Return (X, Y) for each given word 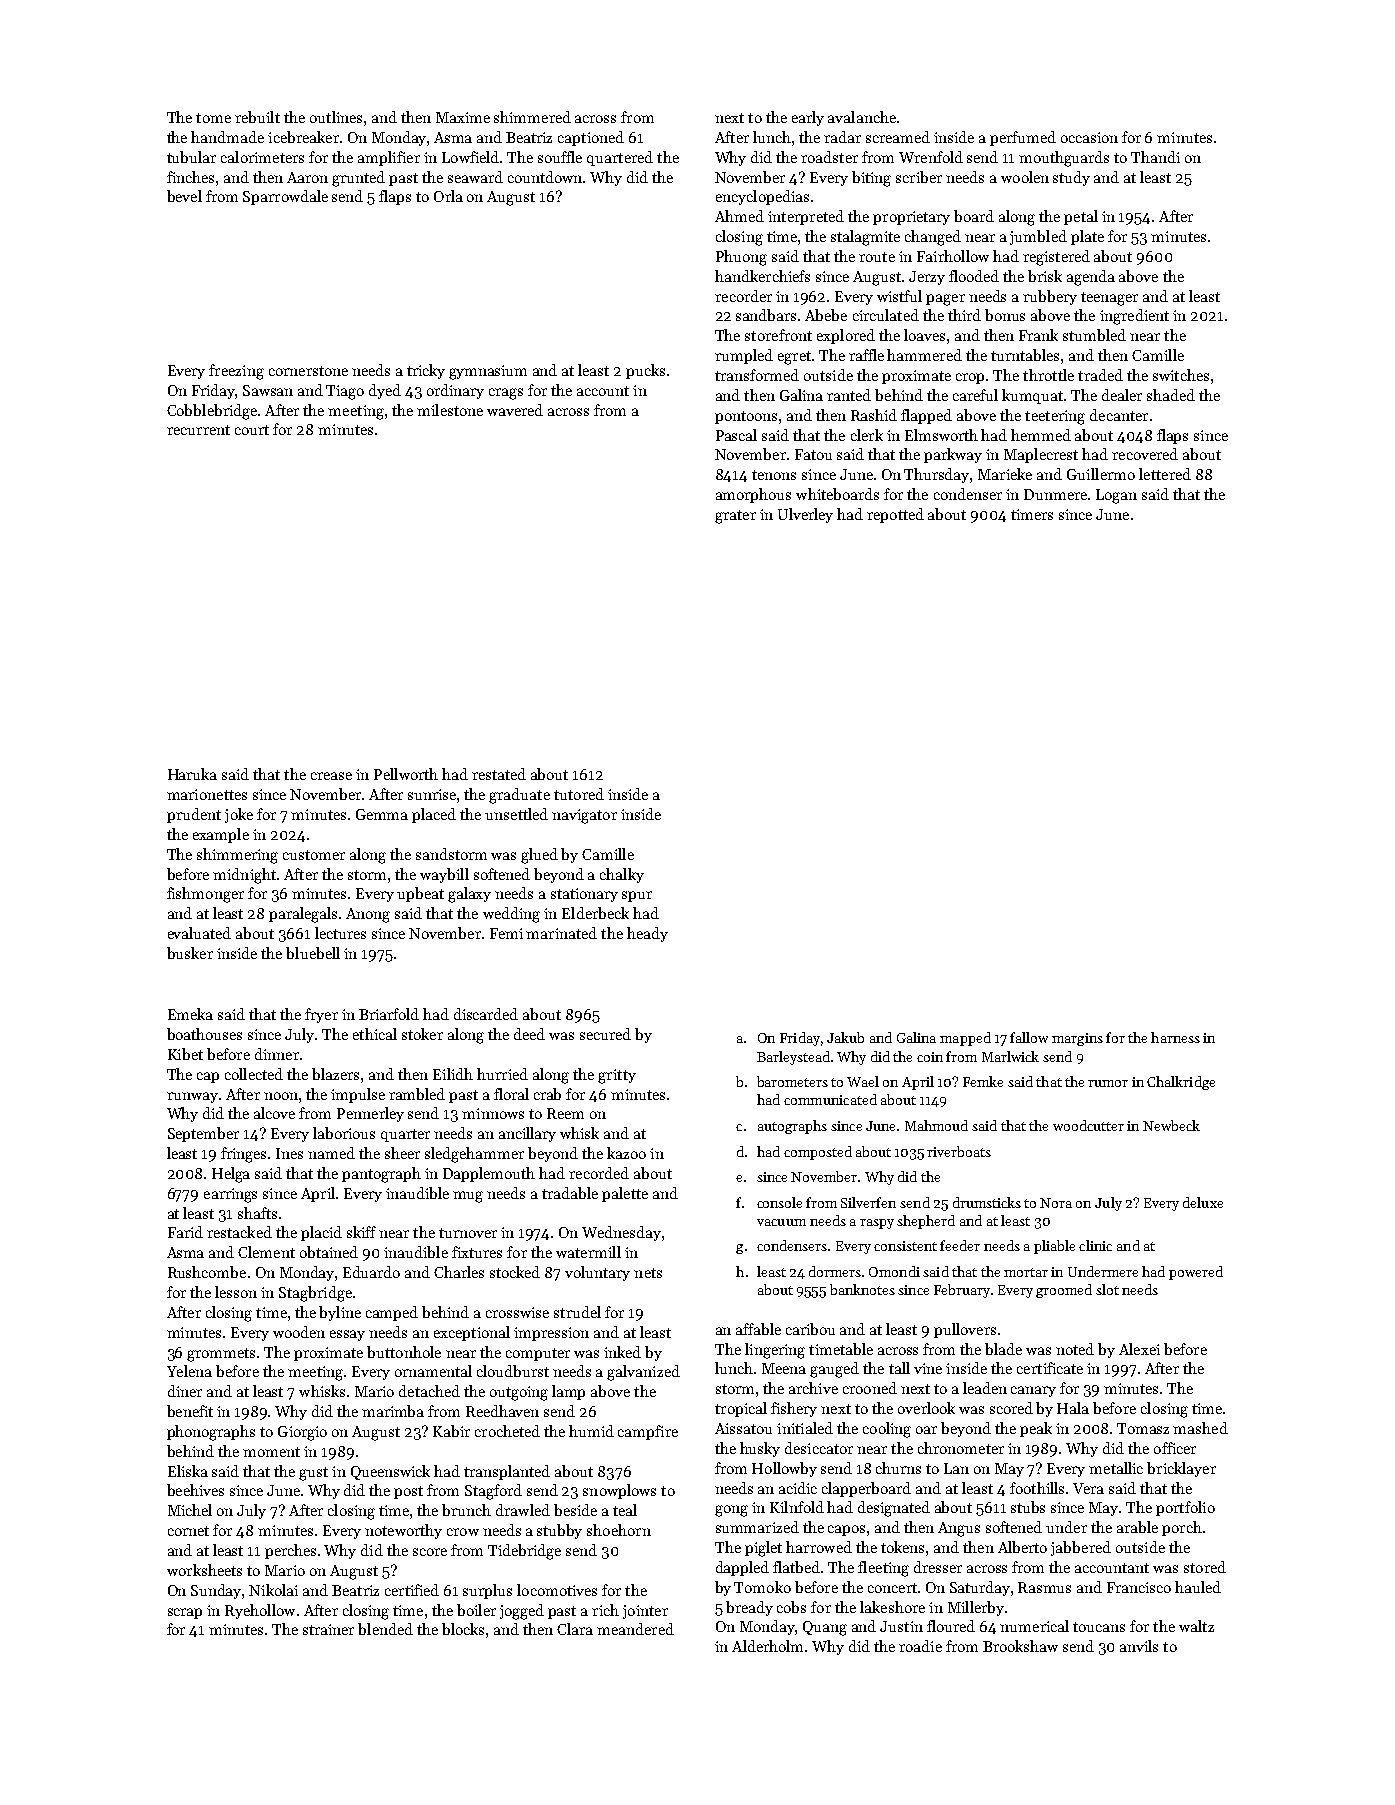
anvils (1139, 1646)
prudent (194, 815)
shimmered (532, 117)
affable (758, 1329)
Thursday (936, 475)
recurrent (198, 430)
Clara (575, 1629)
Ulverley (805, 515)
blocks (463, 1629)
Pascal (736, 435)
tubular (191, 157)
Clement (266, 1252)
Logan (1116, 496)
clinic (1095, 1245)
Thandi (1155, 157)
